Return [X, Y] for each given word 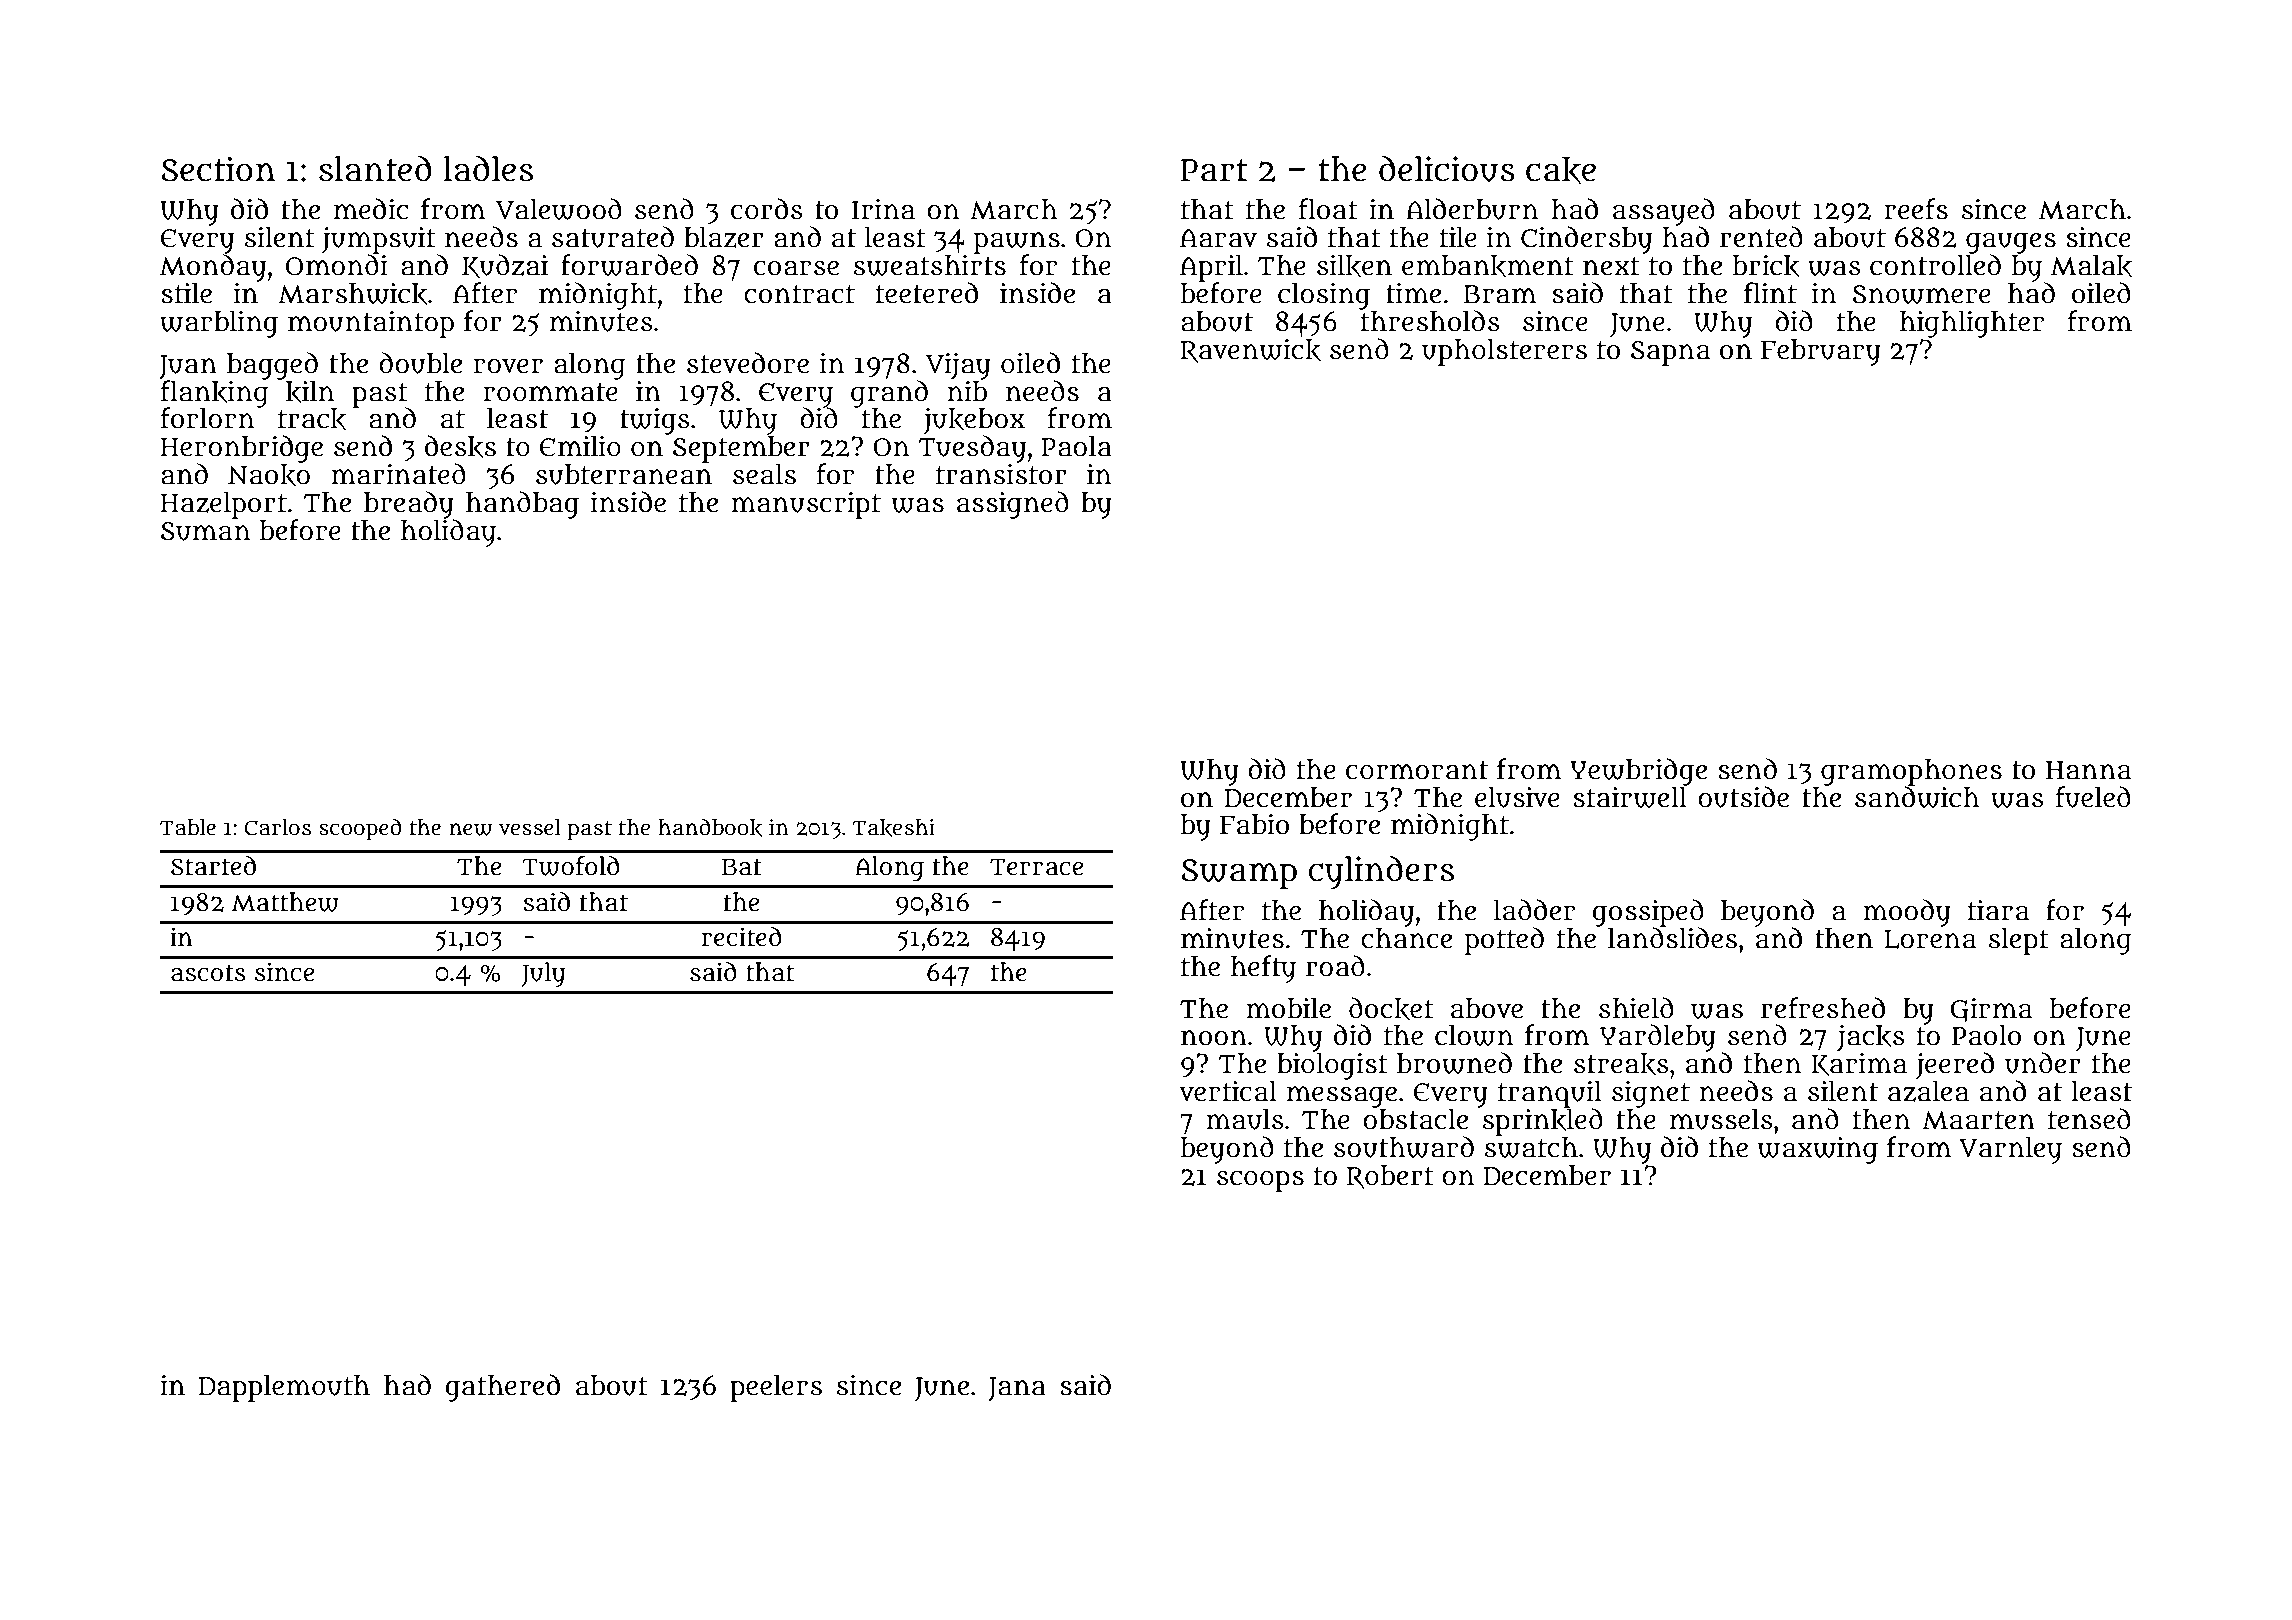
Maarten [1978, 1120]
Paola [1076, 446]
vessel [530, 827]
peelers [776, 1388]
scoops [1260, 1181]
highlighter [1972, 324]
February [1821, 352]
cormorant [1417, 770]
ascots [208, 973]
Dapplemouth [284, 1388]
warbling [219, 324]
